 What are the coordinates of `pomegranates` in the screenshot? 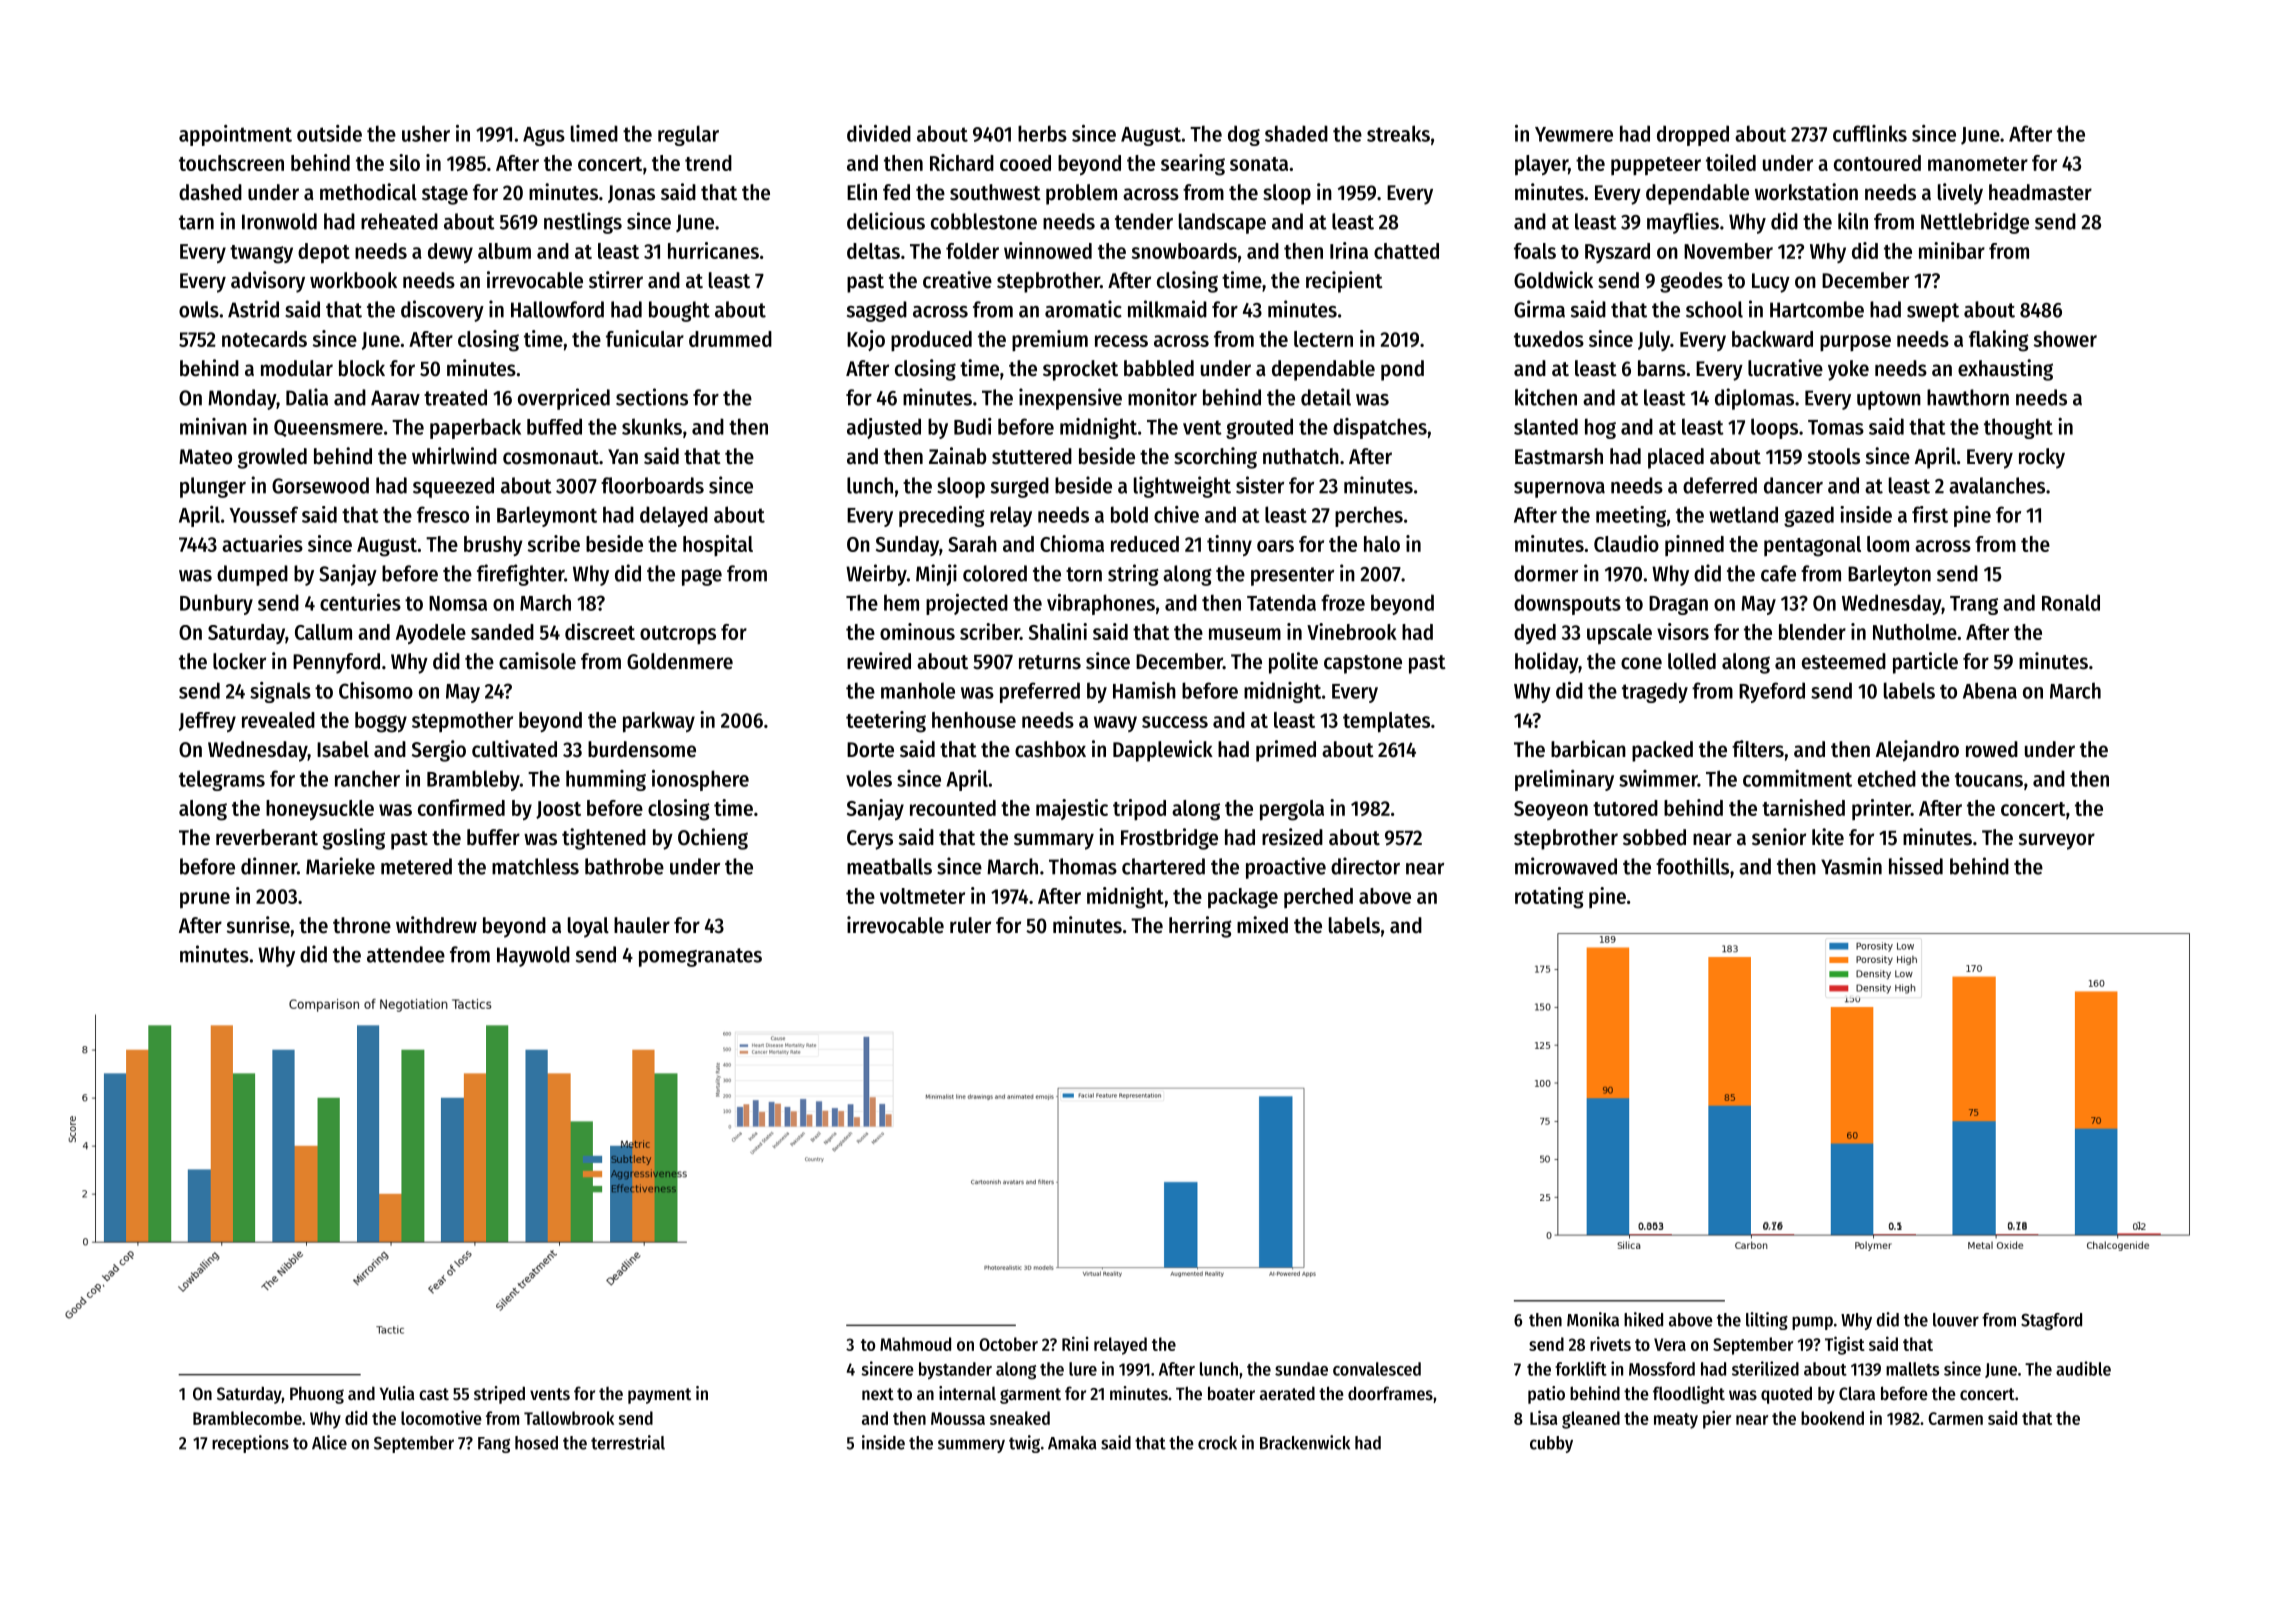 It's located at (700, 957).
